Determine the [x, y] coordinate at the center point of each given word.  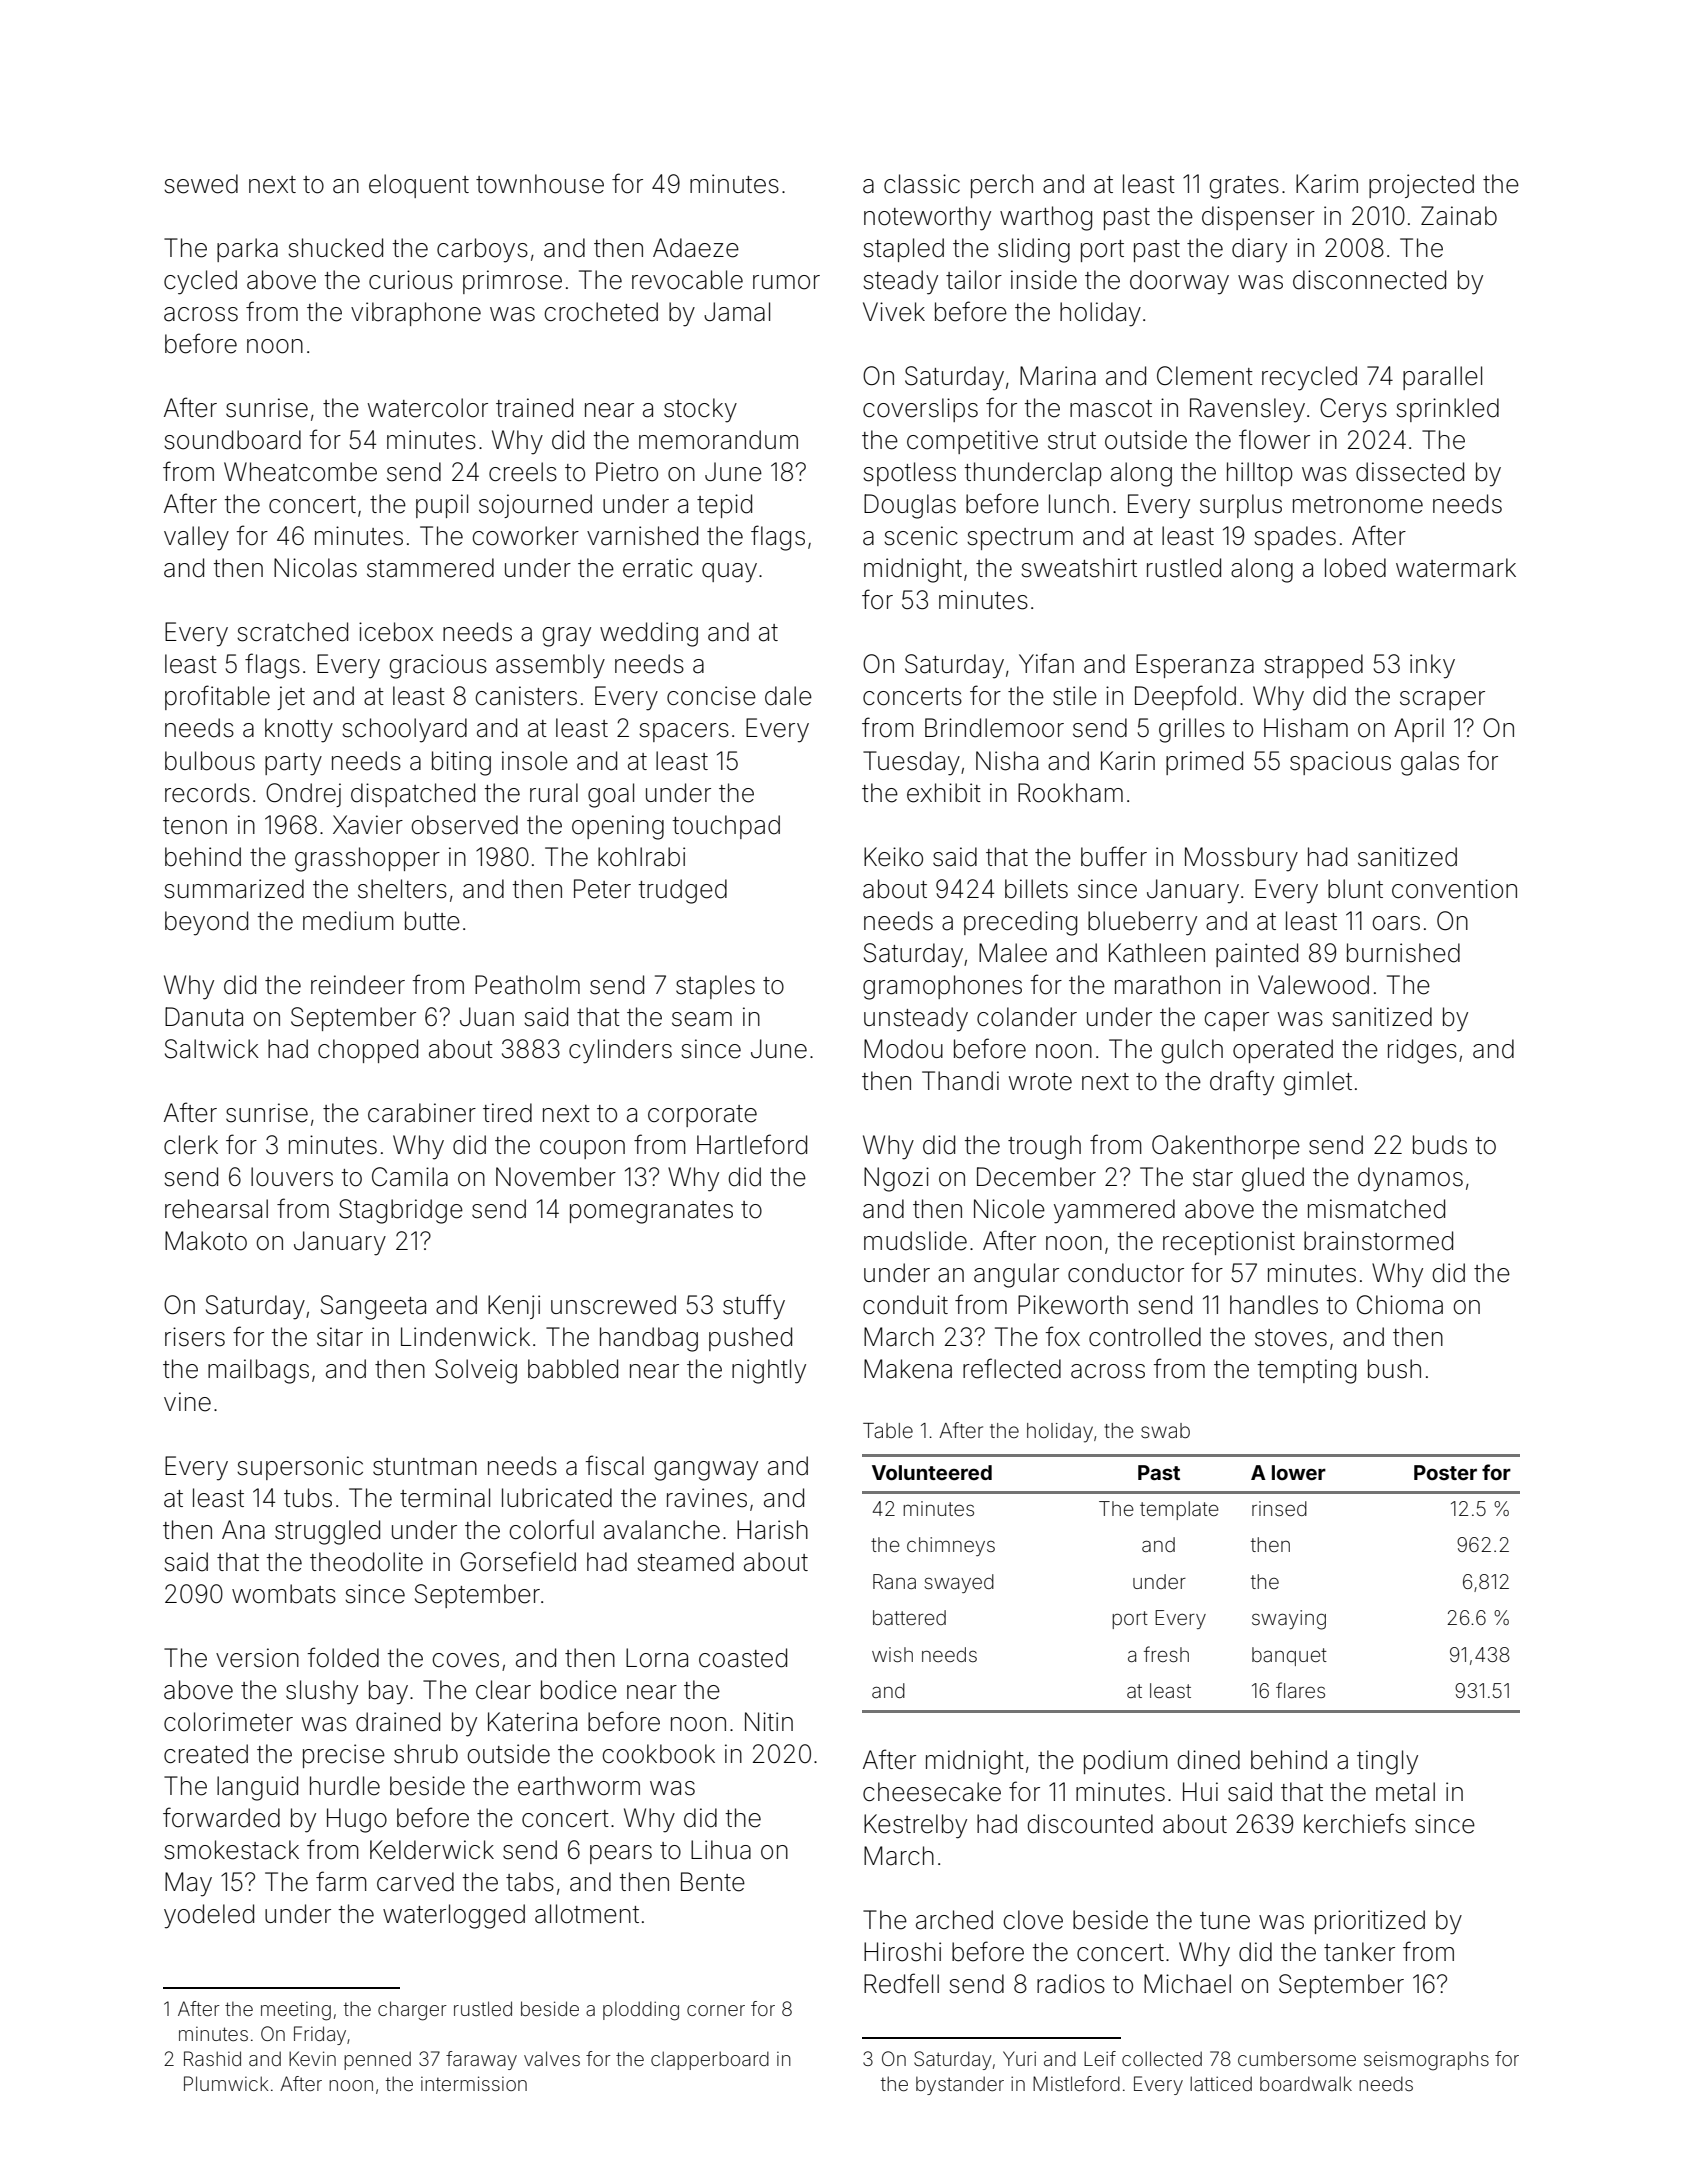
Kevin [312, 2058]
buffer [1114, 856]
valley [196, 538]
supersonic [300, 1468]
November [556, 1177]
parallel [1442, 378]
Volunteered [932, 1472]
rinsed [1279, 1508]
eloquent [419, 186]
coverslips [920, 410]
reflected [1012, 1368]
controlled [1145, 1337]
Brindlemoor [994, 728]
